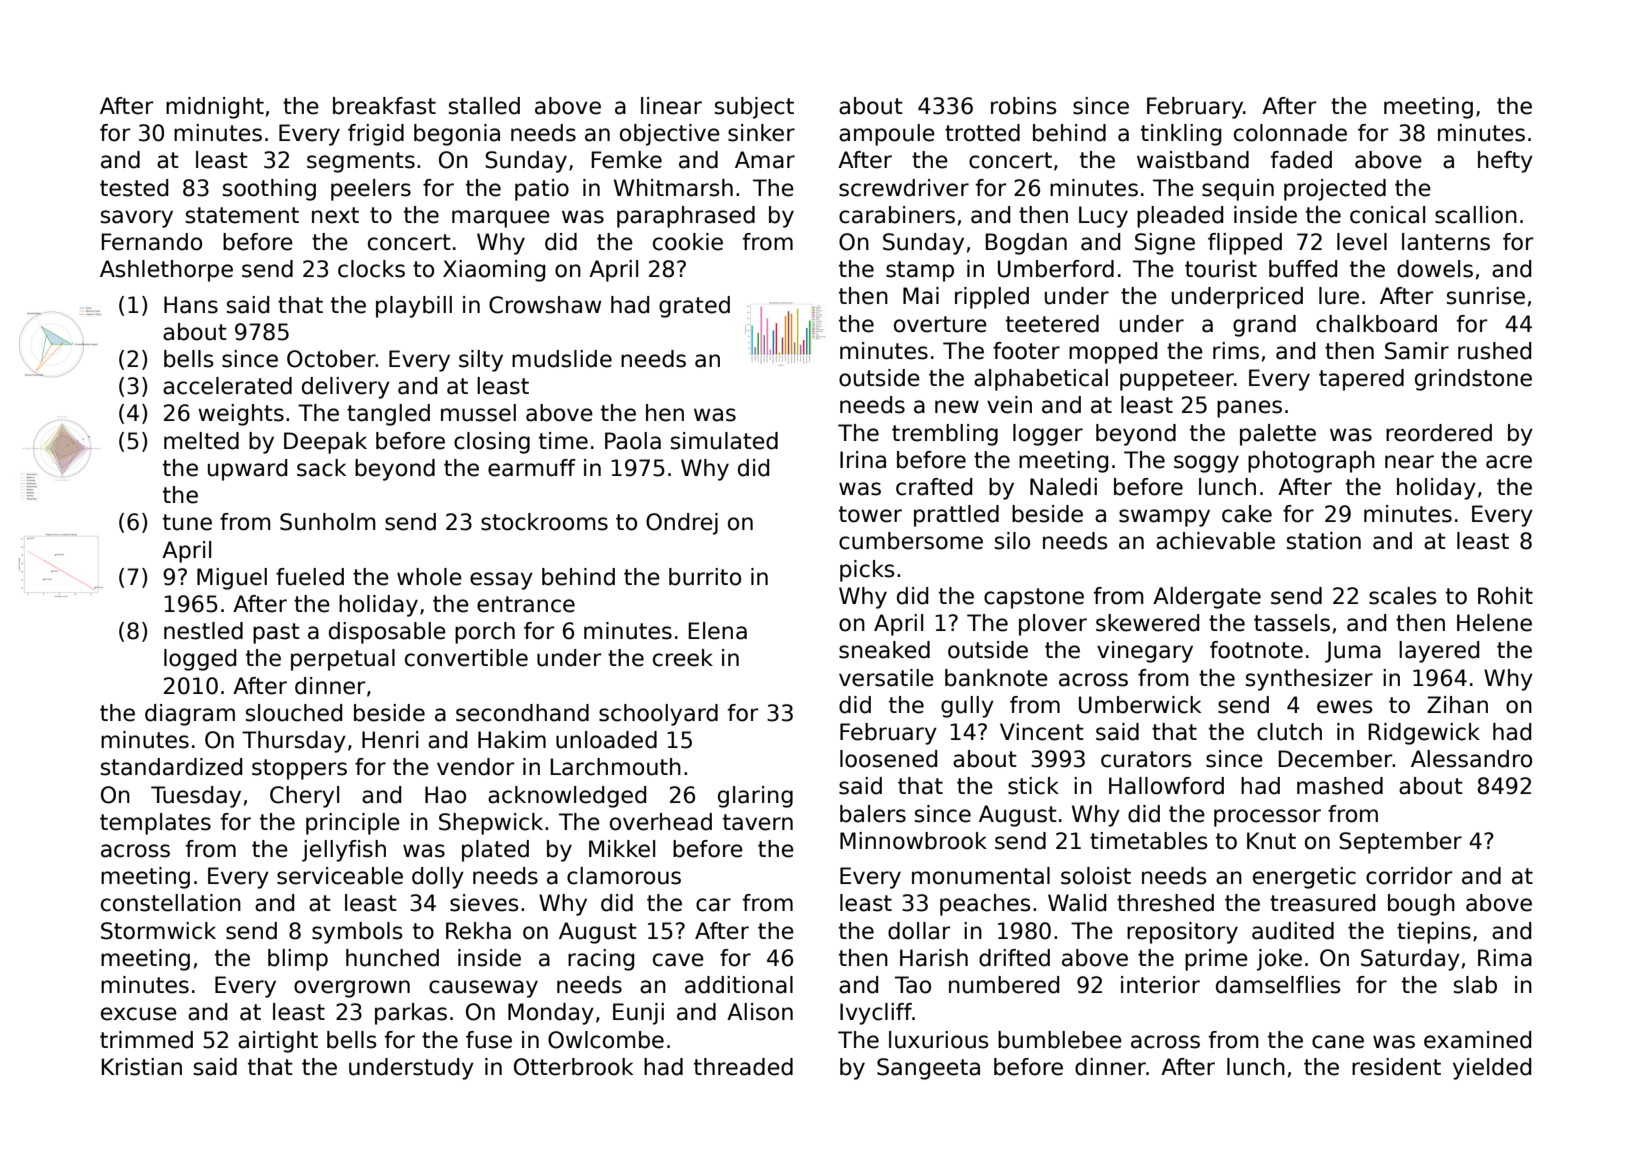 The image size is (1633, 1155). Describe the element at coordinates (624, 876) in the screenshot. I see `clamorous` at that location.
